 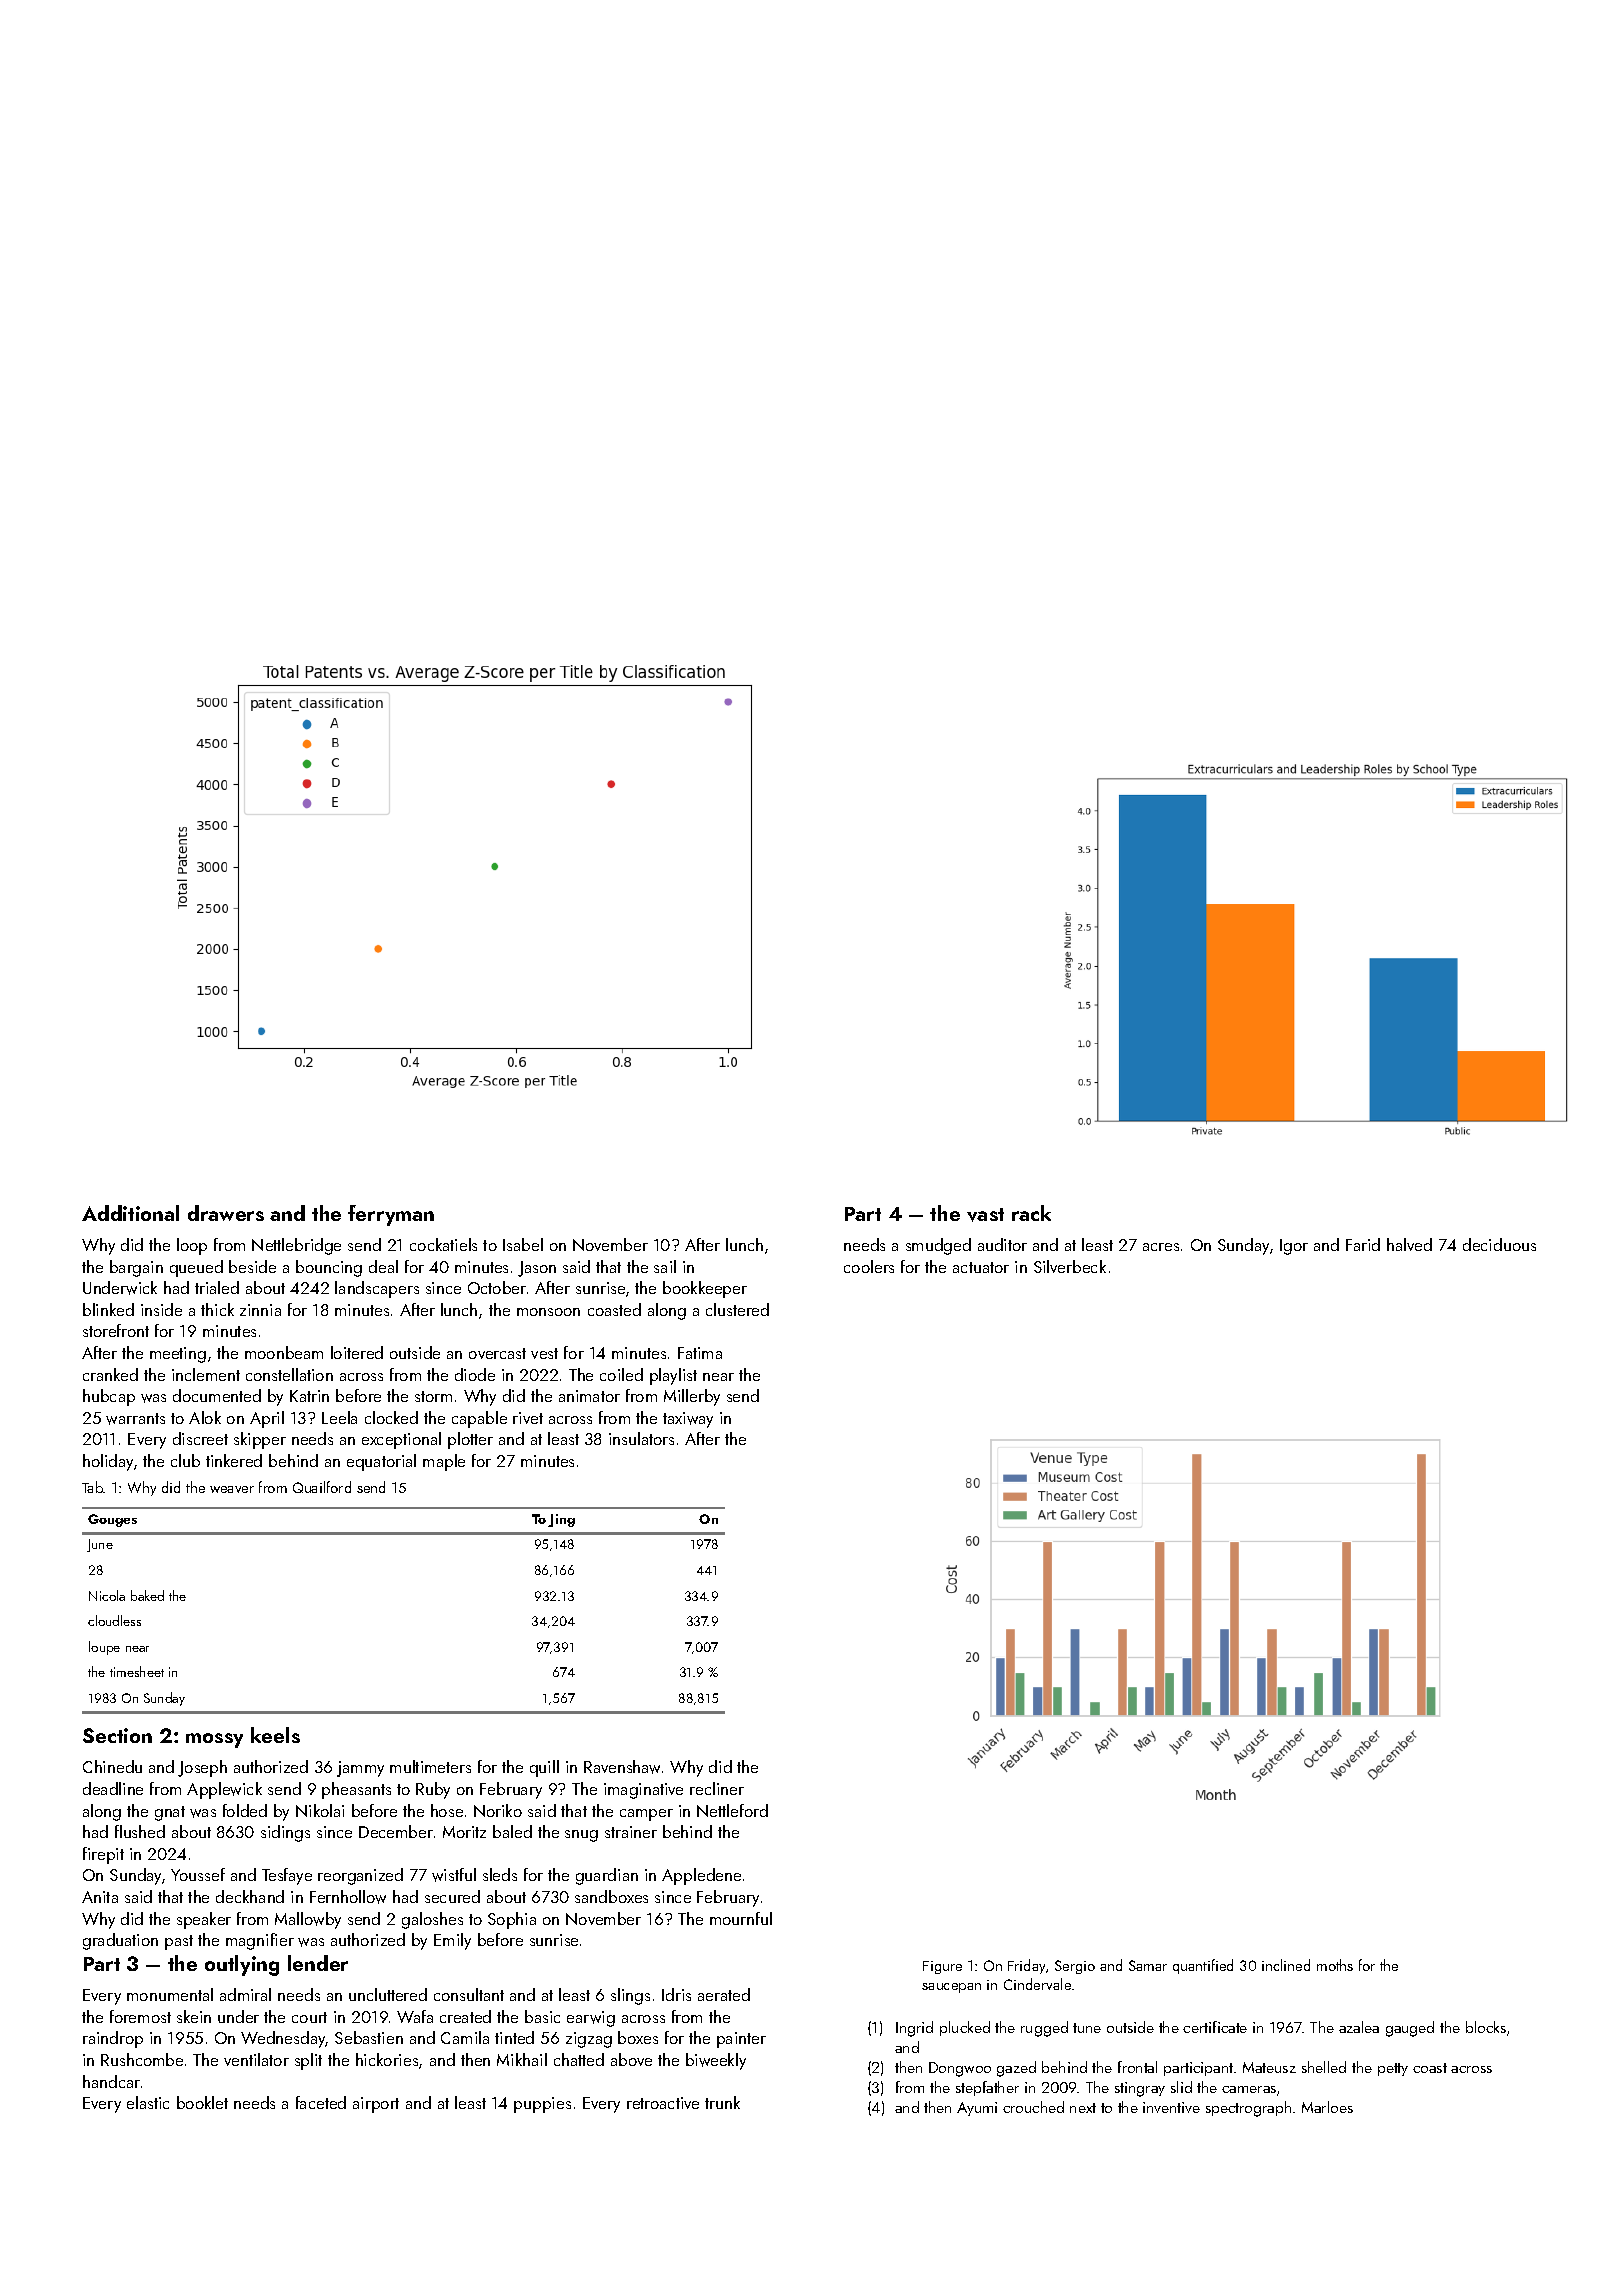 I want to click on Silverbeck, so click(x=1070, y=1266).
